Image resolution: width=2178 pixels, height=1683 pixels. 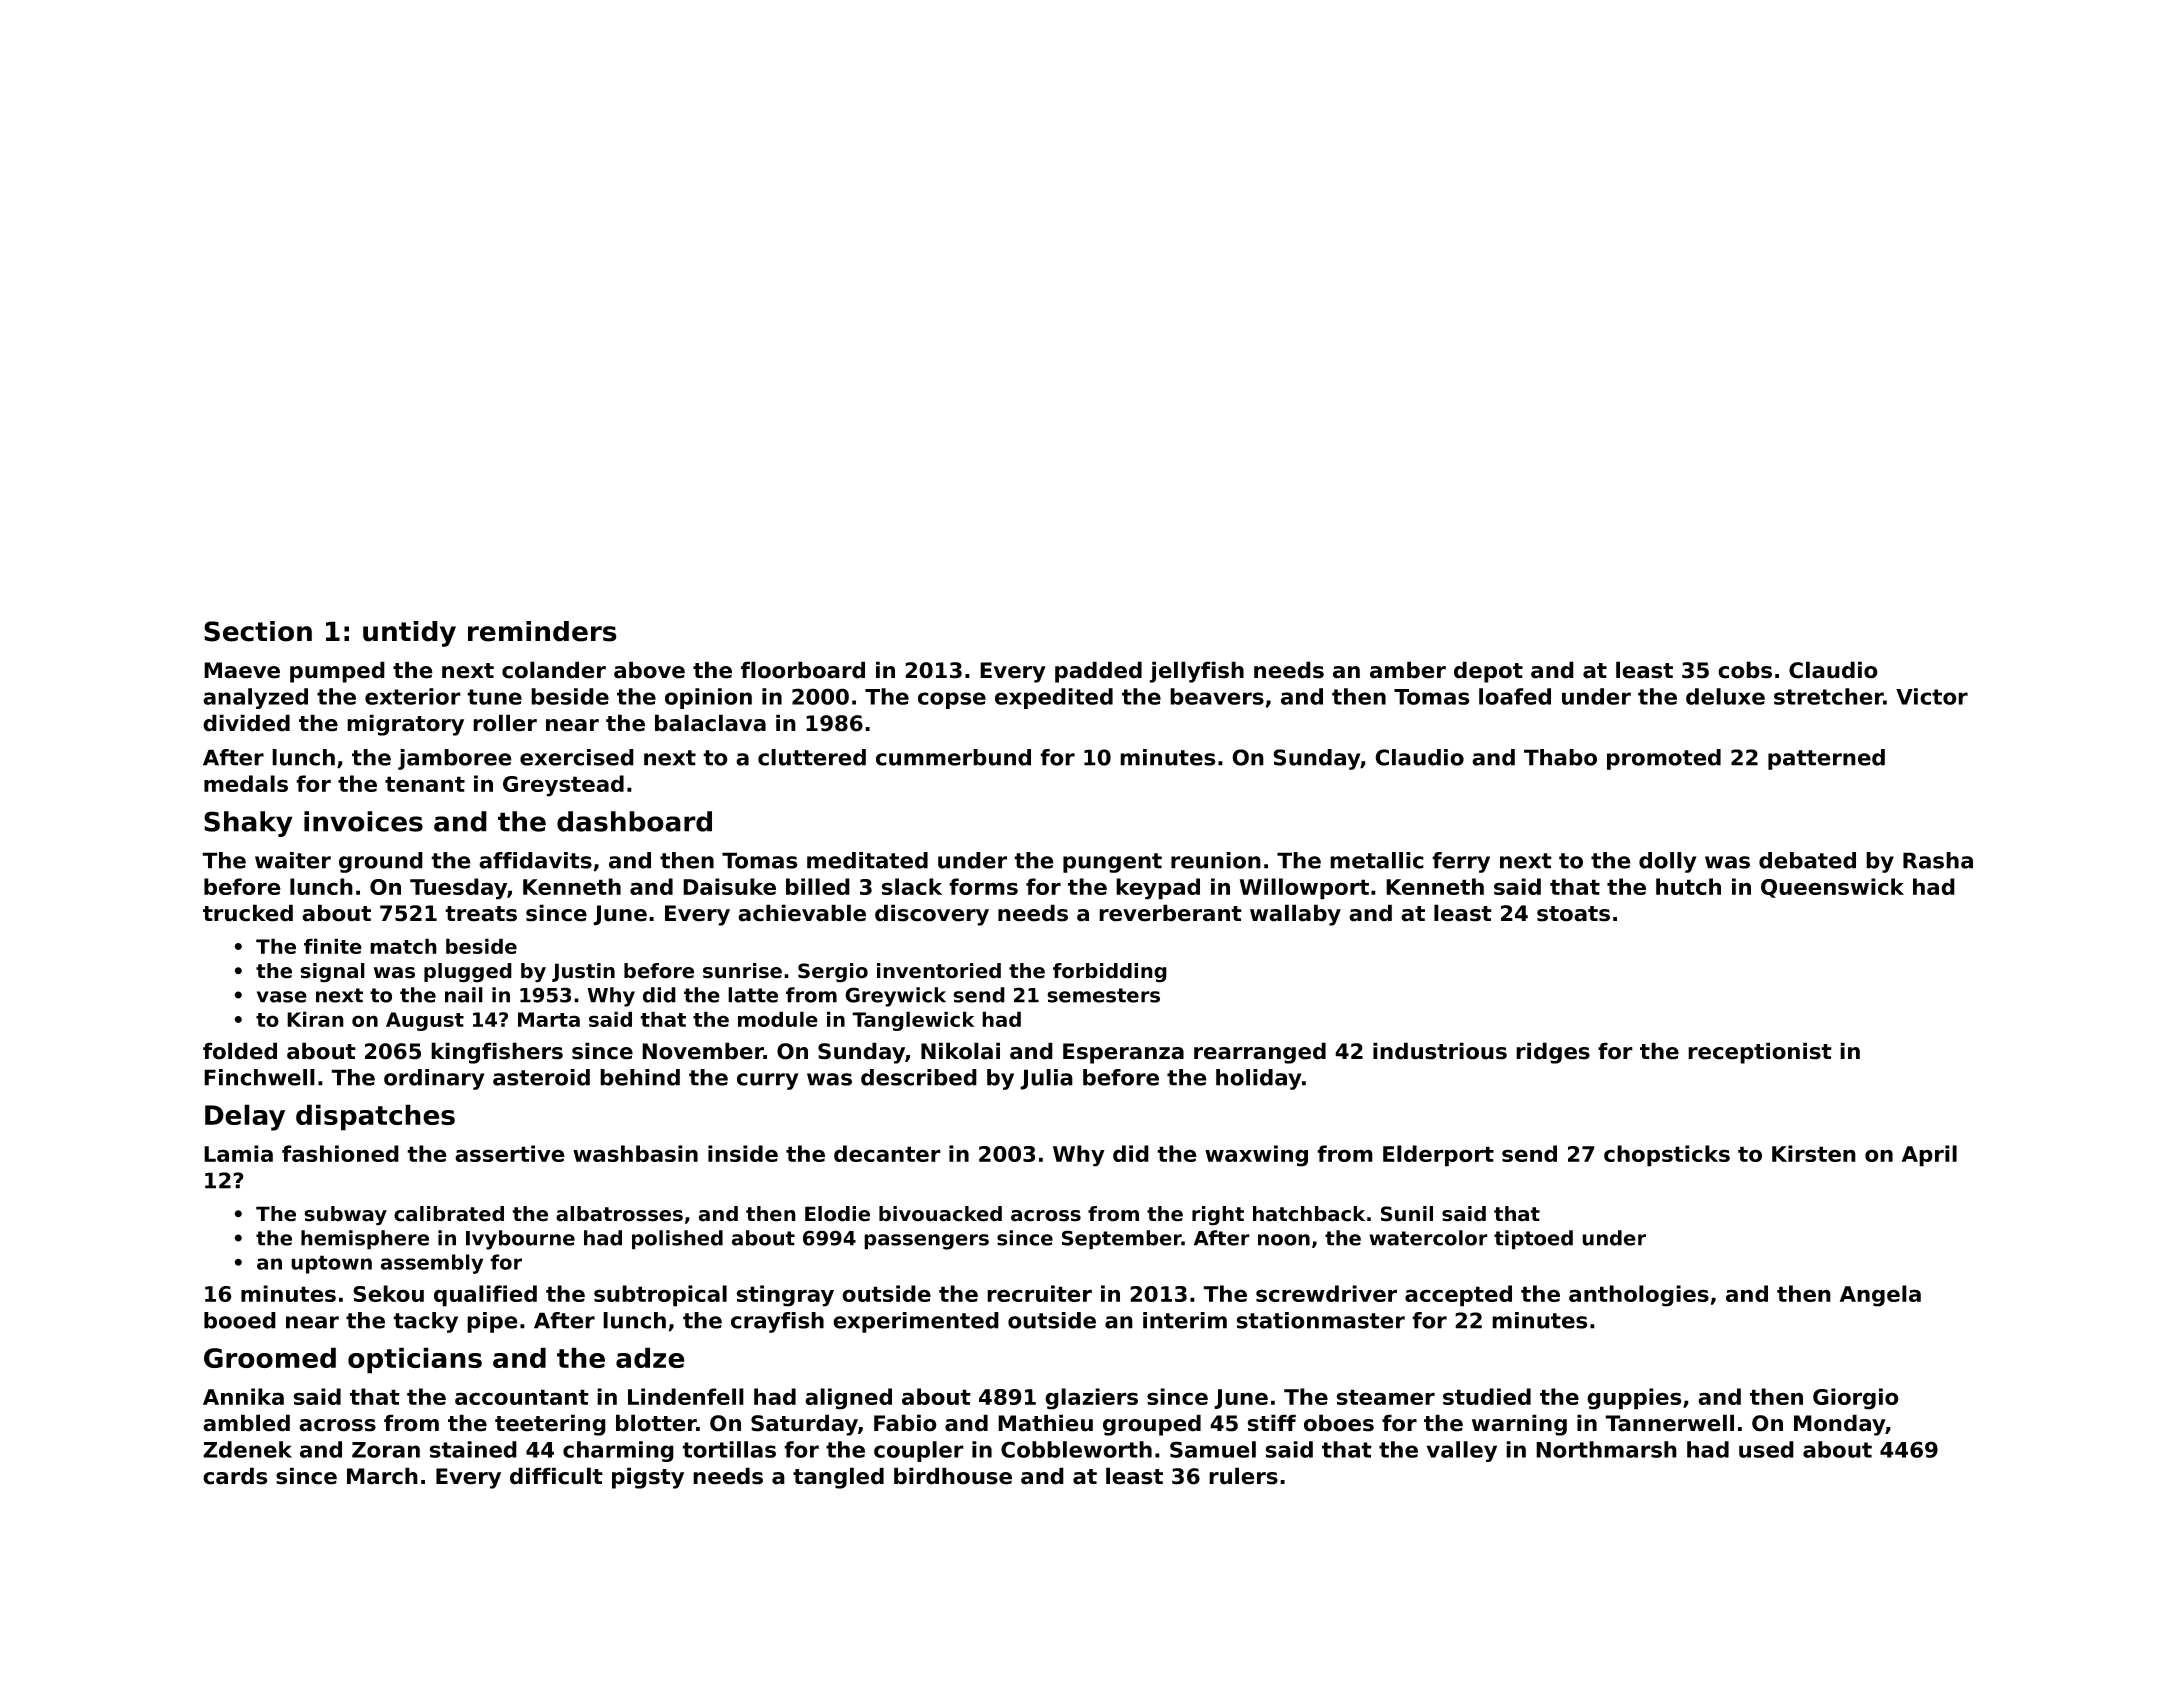 I want to click on stationmaster, so click(x=1321, y=1320).
